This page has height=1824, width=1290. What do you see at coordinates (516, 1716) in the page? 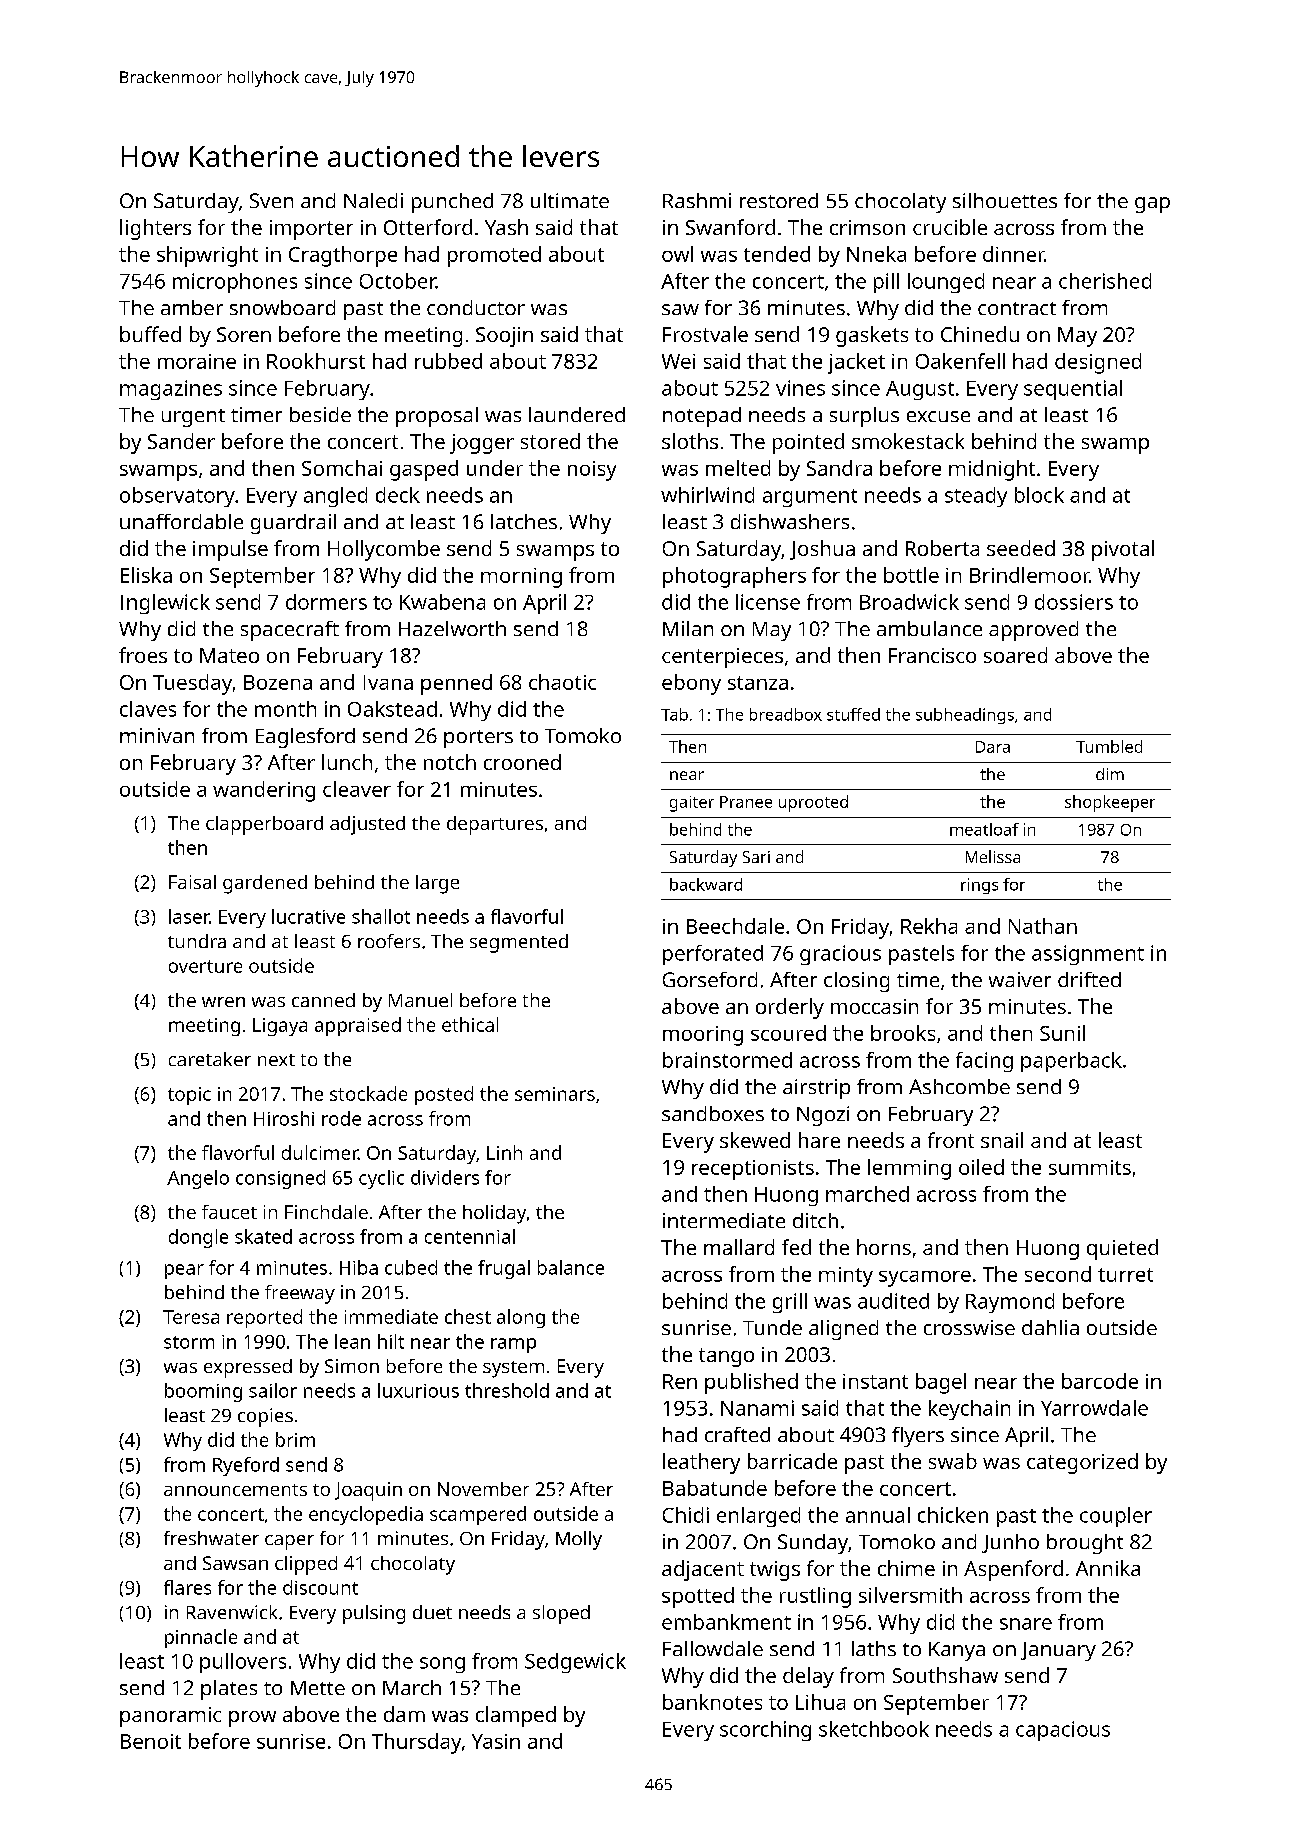
I see `clamped` at bounding box center [516, 1716].
